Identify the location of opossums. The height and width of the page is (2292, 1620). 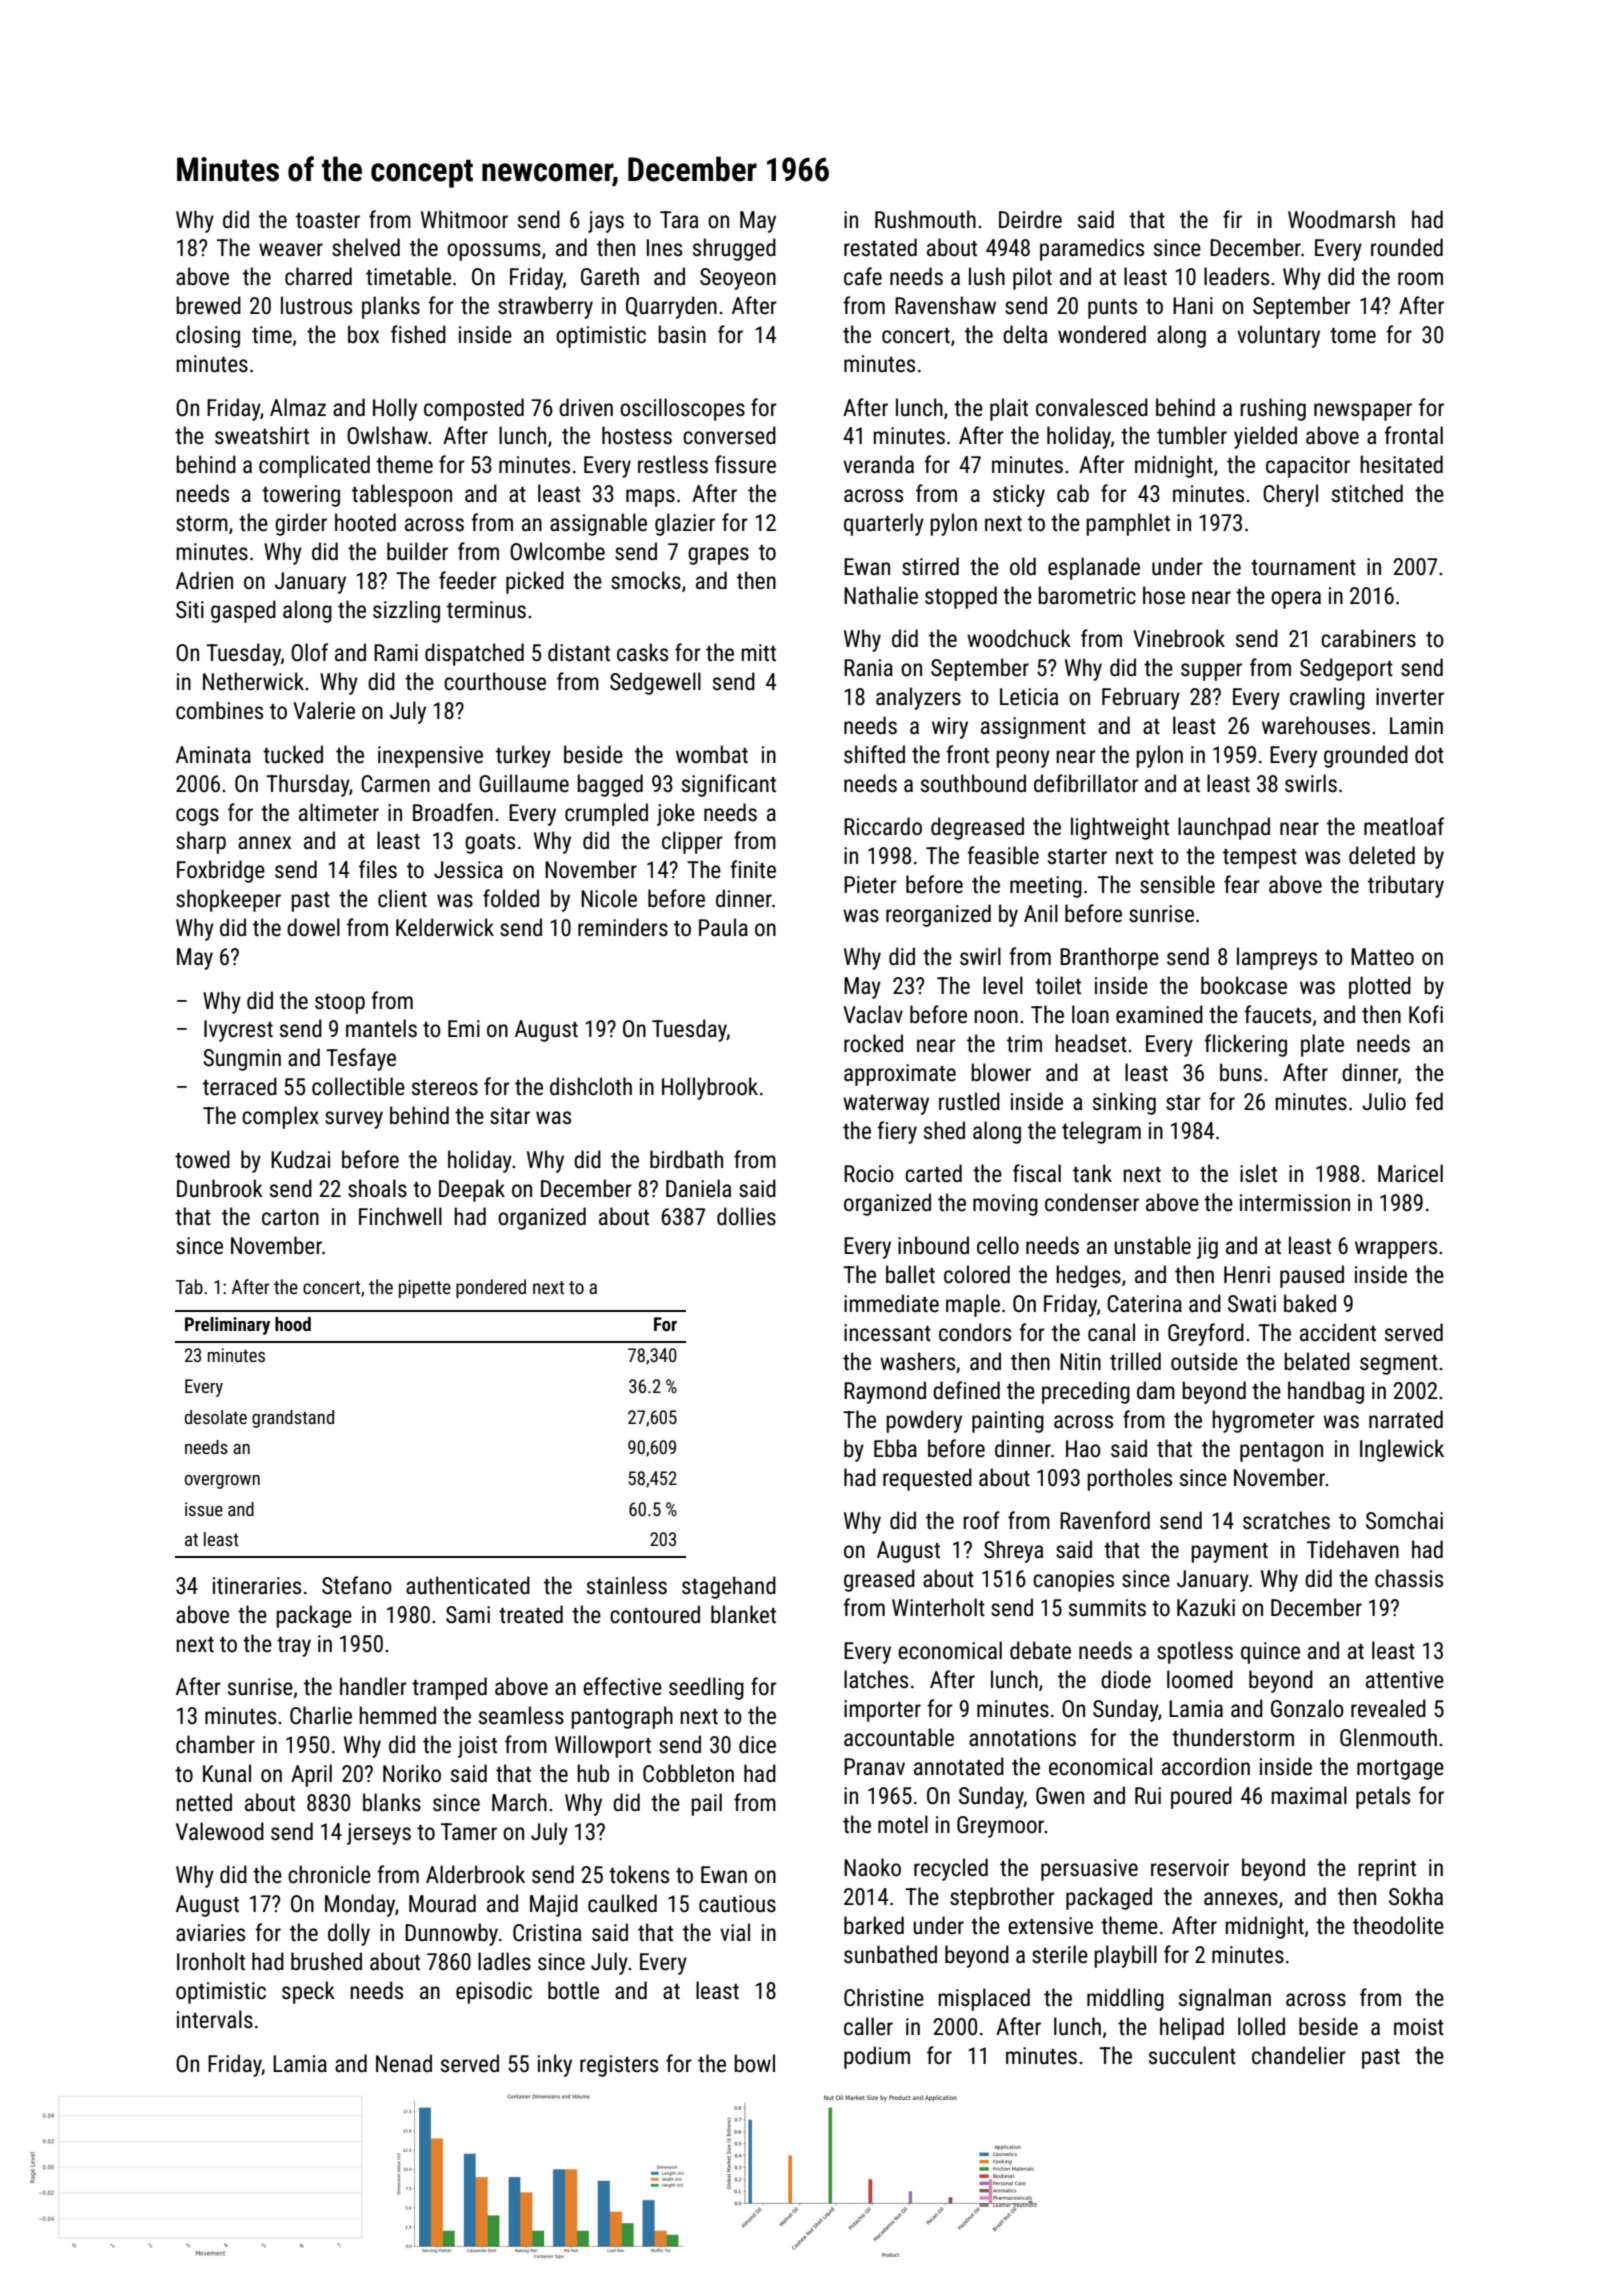
(494, 252).
